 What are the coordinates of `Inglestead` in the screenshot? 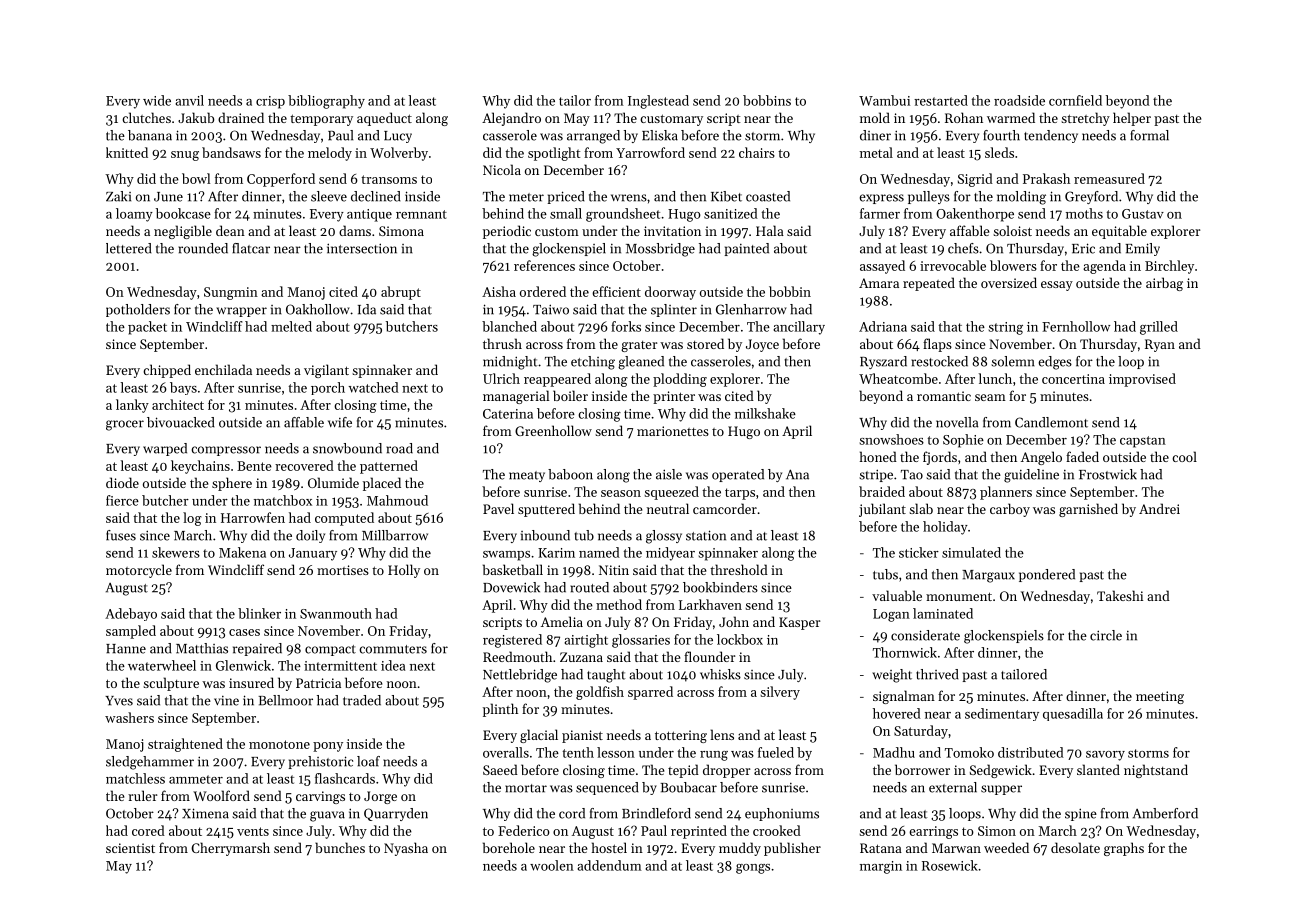 It's located at (658, 102).
